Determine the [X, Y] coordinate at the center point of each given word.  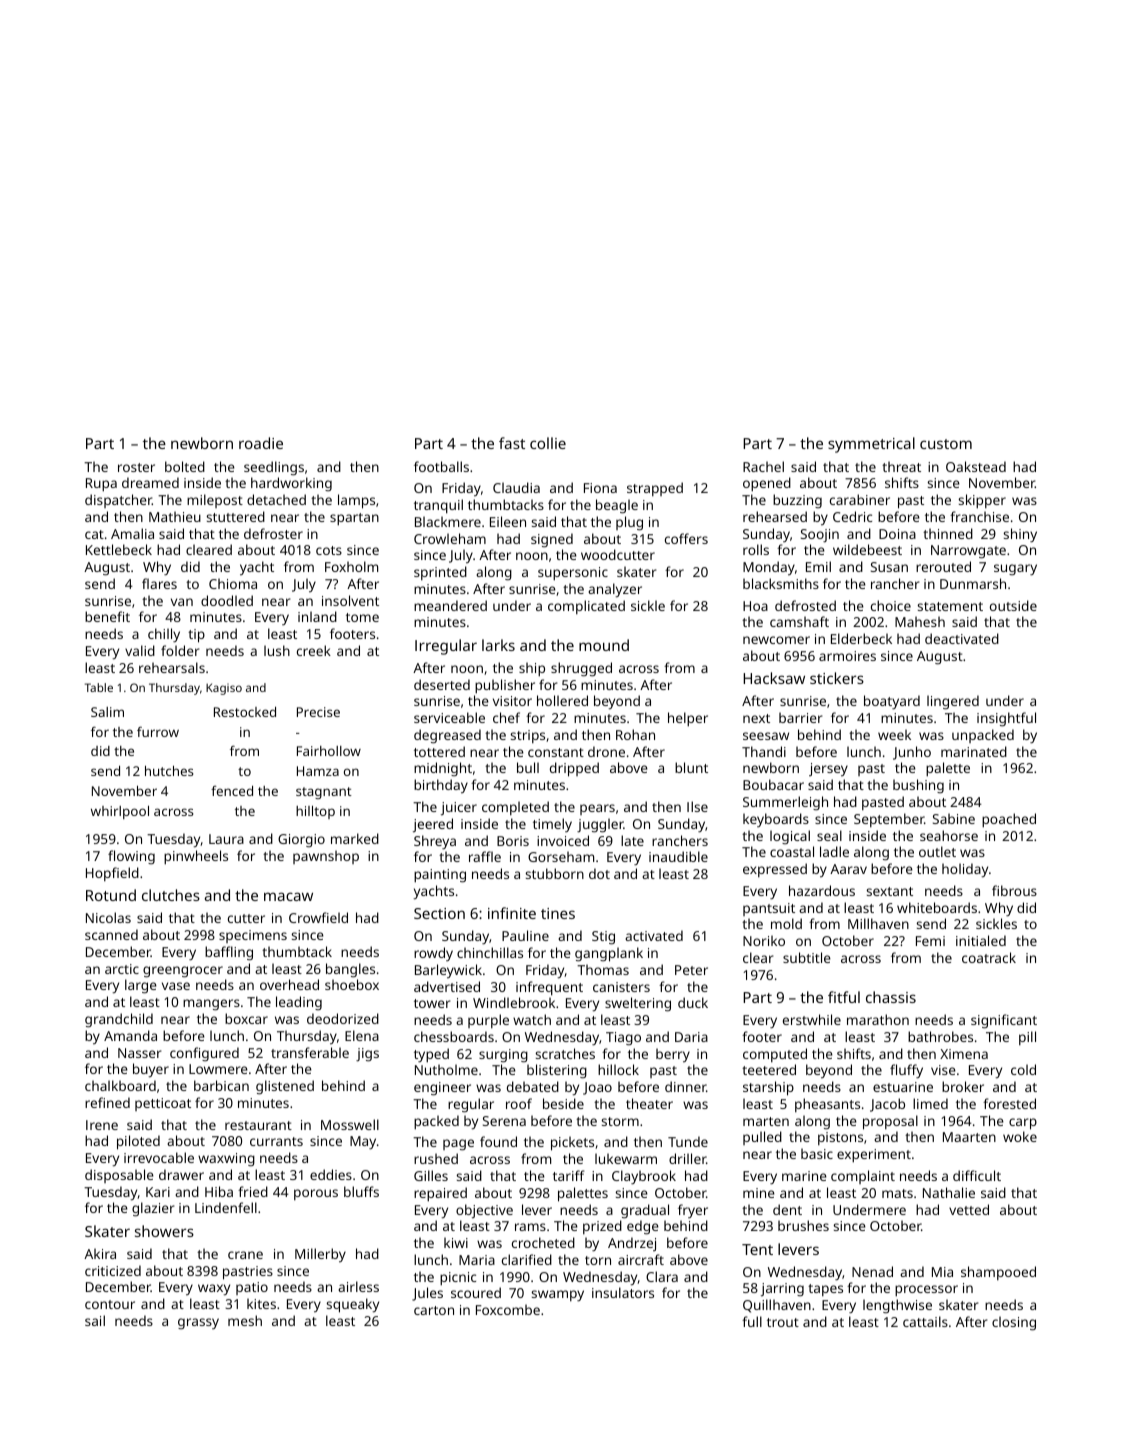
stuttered [235, 516]
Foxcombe [508, 1309]
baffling [229, 953]
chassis [891, 997]
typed [431, 1055]
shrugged [581, 669]
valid [140, 650]
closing [1014, 1323]
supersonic [573, 574]
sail [95, 1320]
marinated [974, 751]
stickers [837, 678]
